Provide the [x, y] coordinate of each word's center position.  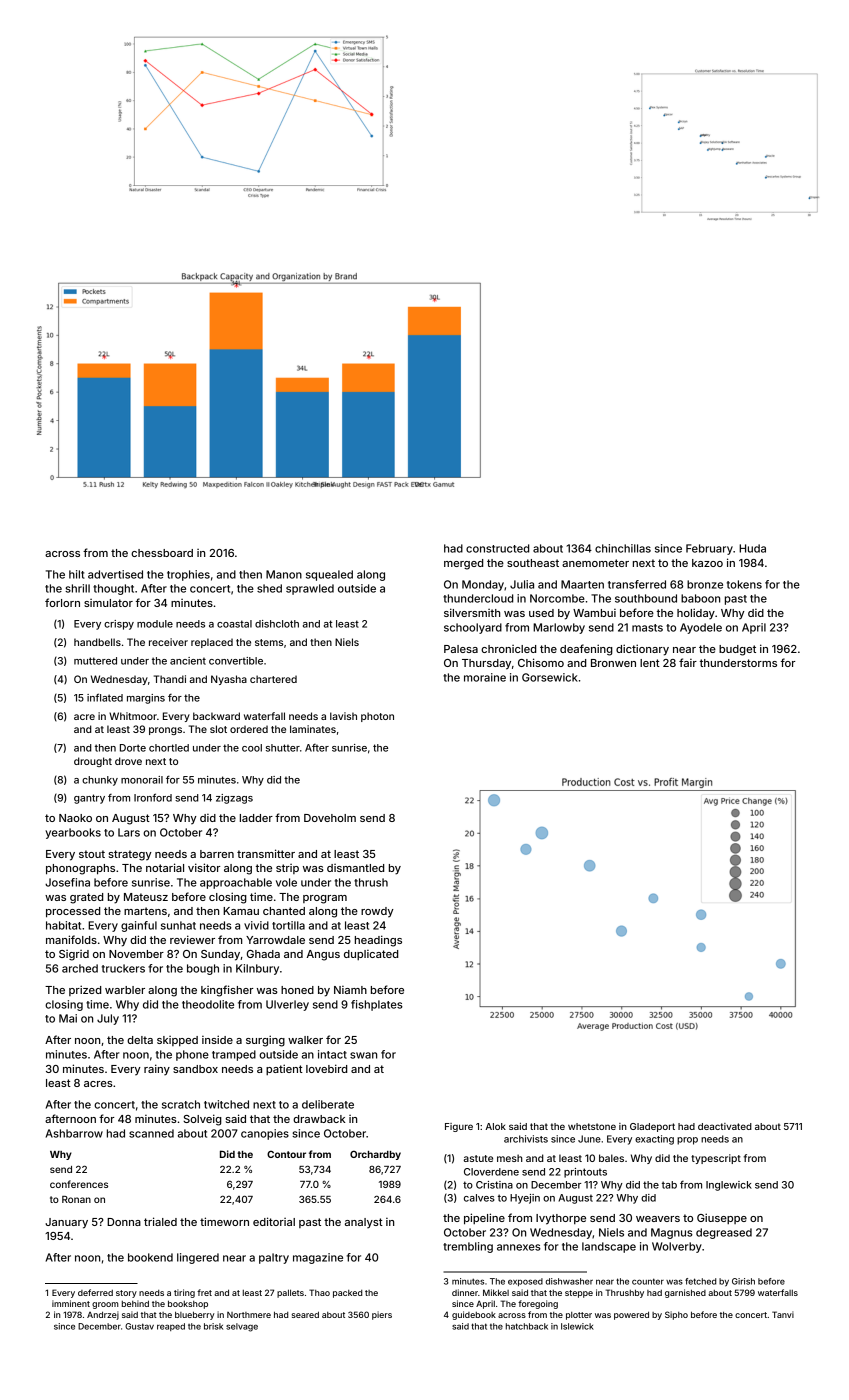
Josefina [67, 882]
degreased [724, 1233]
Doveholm [330, 818]
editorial [274, 1221]
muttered [95, 661]
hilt [77, 574]
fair [688, 662]
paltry [274, 1258]
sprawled [310, 589]
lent [650, 663]
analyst [364, 1223]
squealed [329, 575]
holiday [696, 614]
